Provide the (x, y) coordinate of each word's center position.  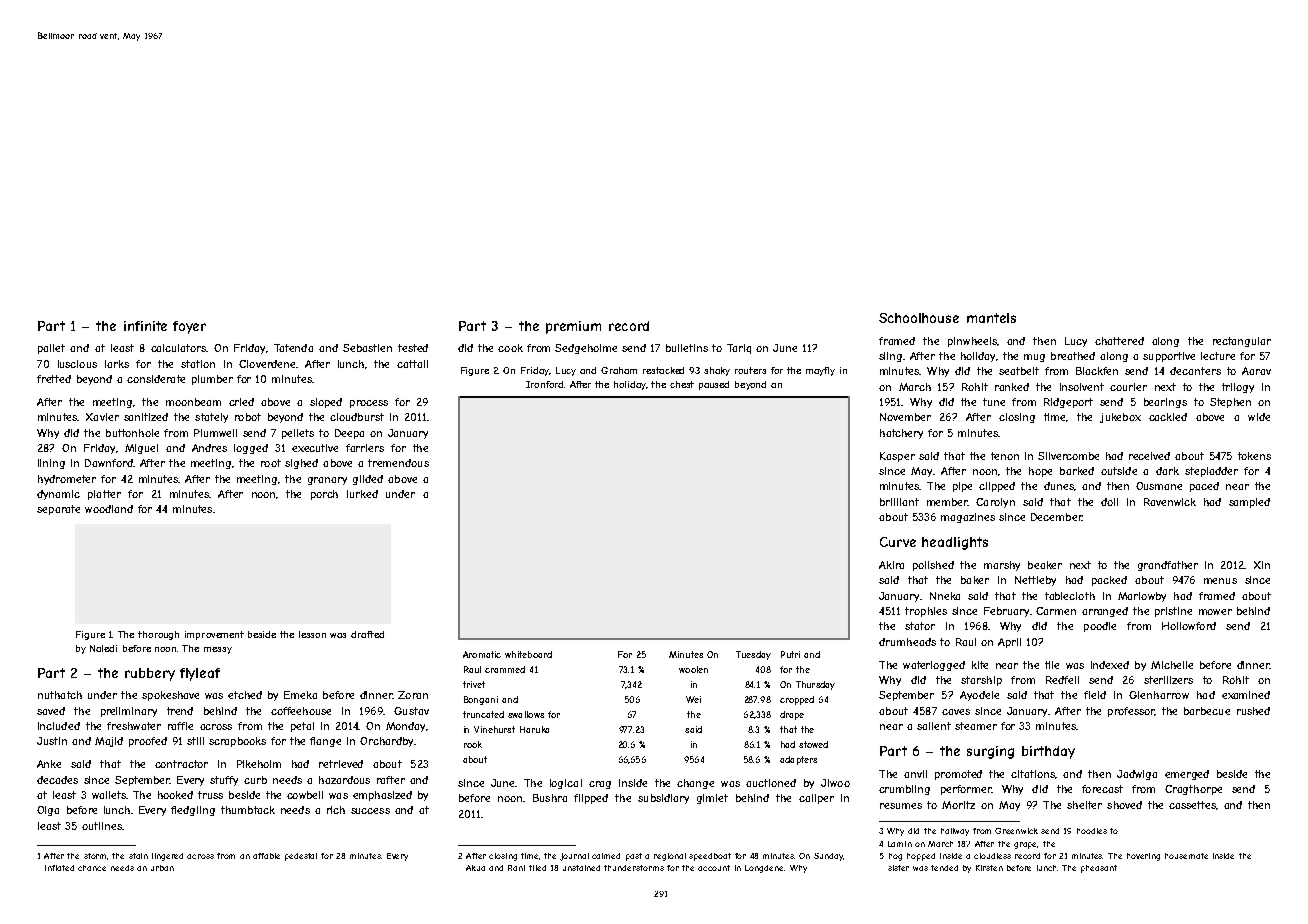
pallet (51, 349)
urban (162, 868)
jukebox (1120, 418)
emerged (1187, 775)
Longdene (765, 869)
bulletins (687, 348)
